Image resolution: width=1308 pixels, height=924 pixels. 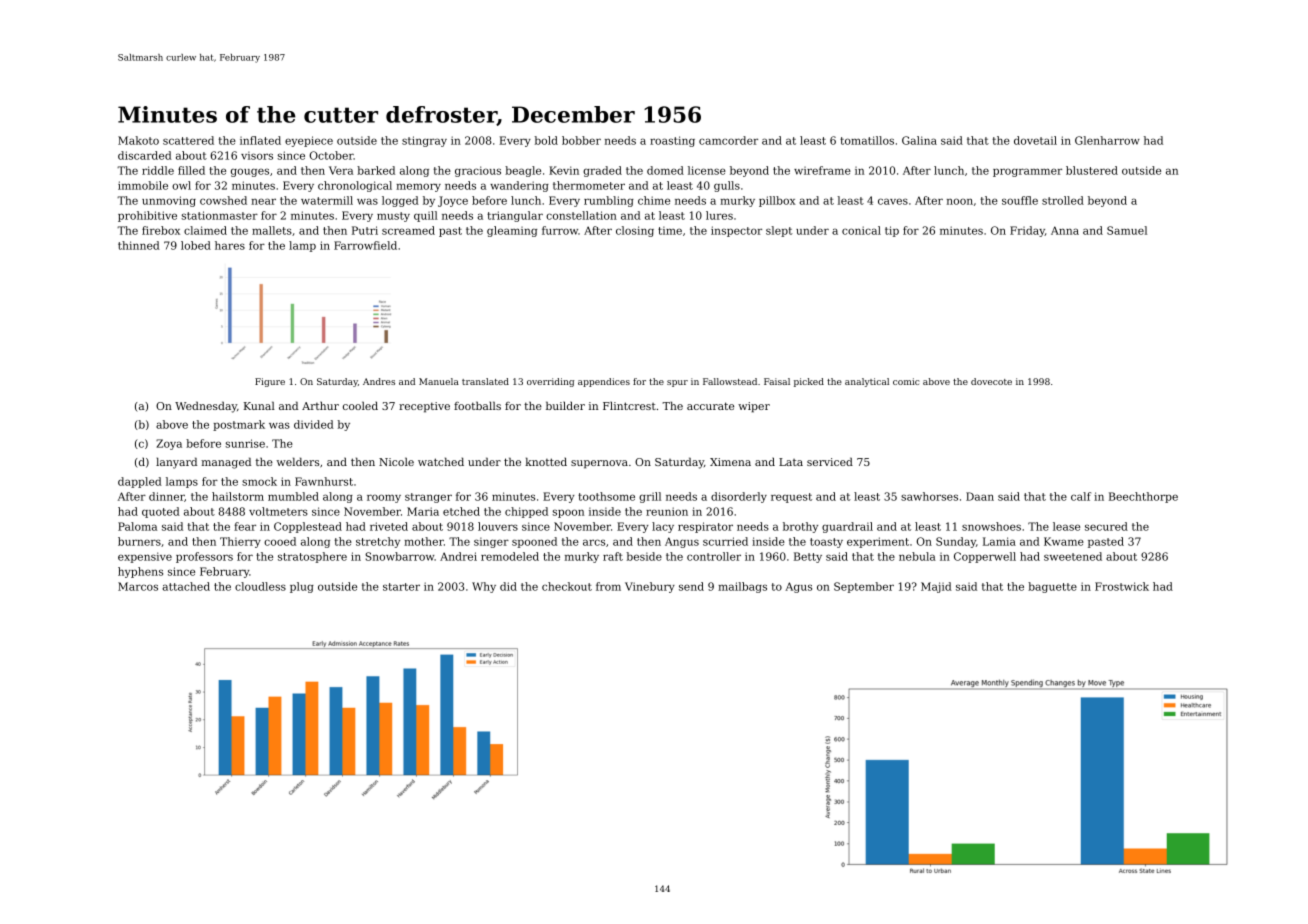 I want to click on Faisal, so click(x=777, y=381).
